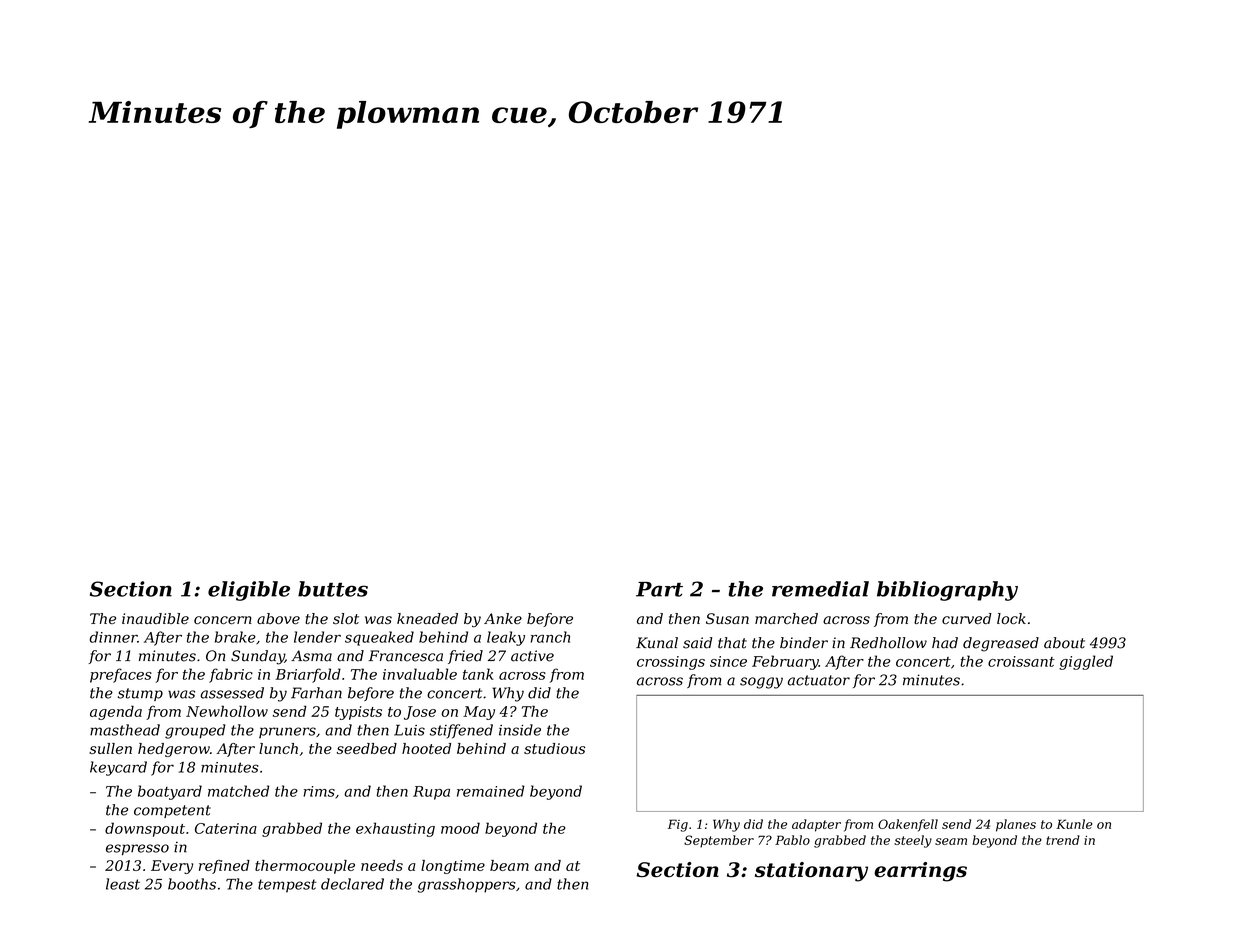 The image size is (1233, 952). Describe the element at coordinates (249, 591) in the page. I see `eligible` at that location.
